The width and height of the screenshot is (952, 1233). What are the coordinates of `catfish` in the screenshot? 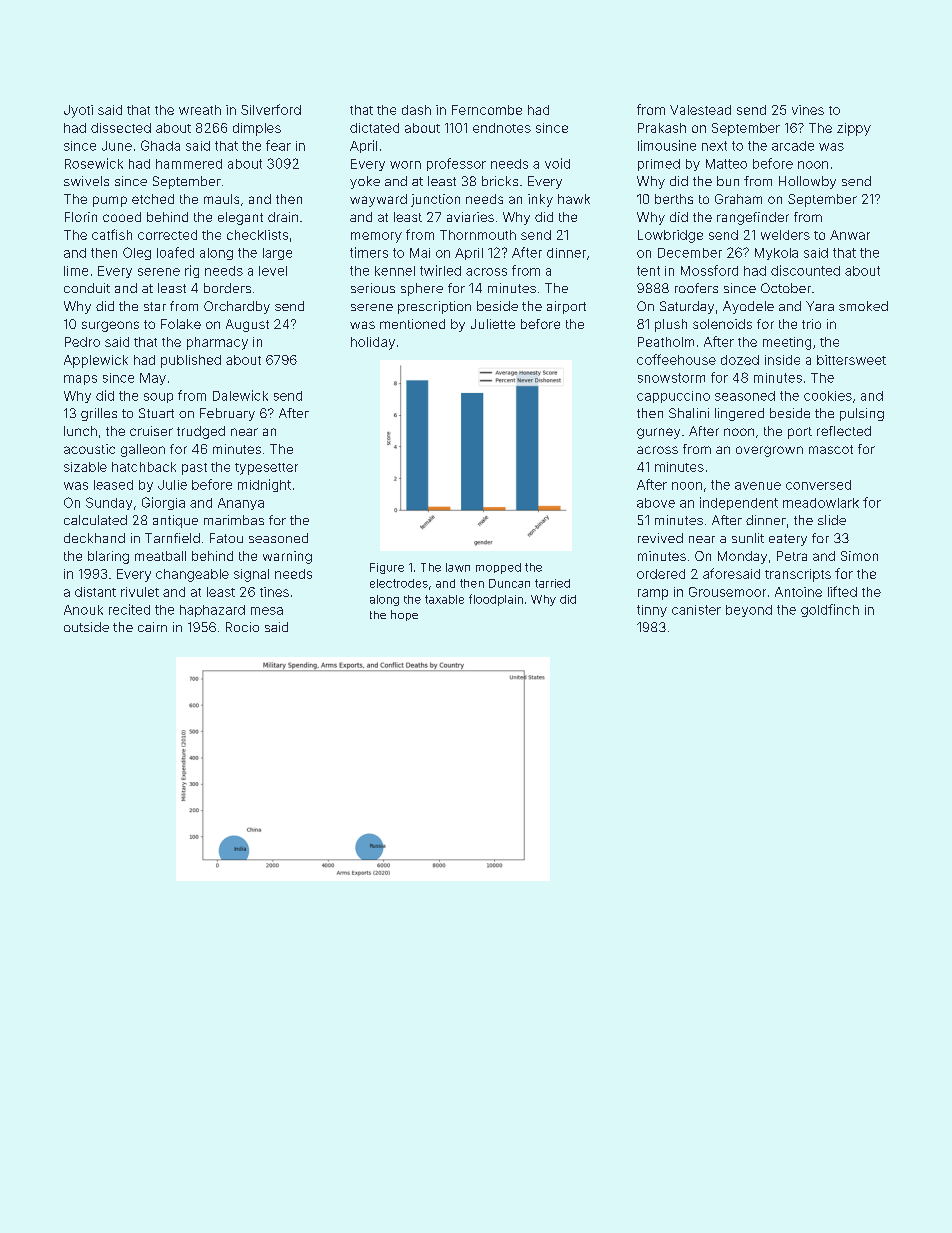 It's located at (112, 234).
